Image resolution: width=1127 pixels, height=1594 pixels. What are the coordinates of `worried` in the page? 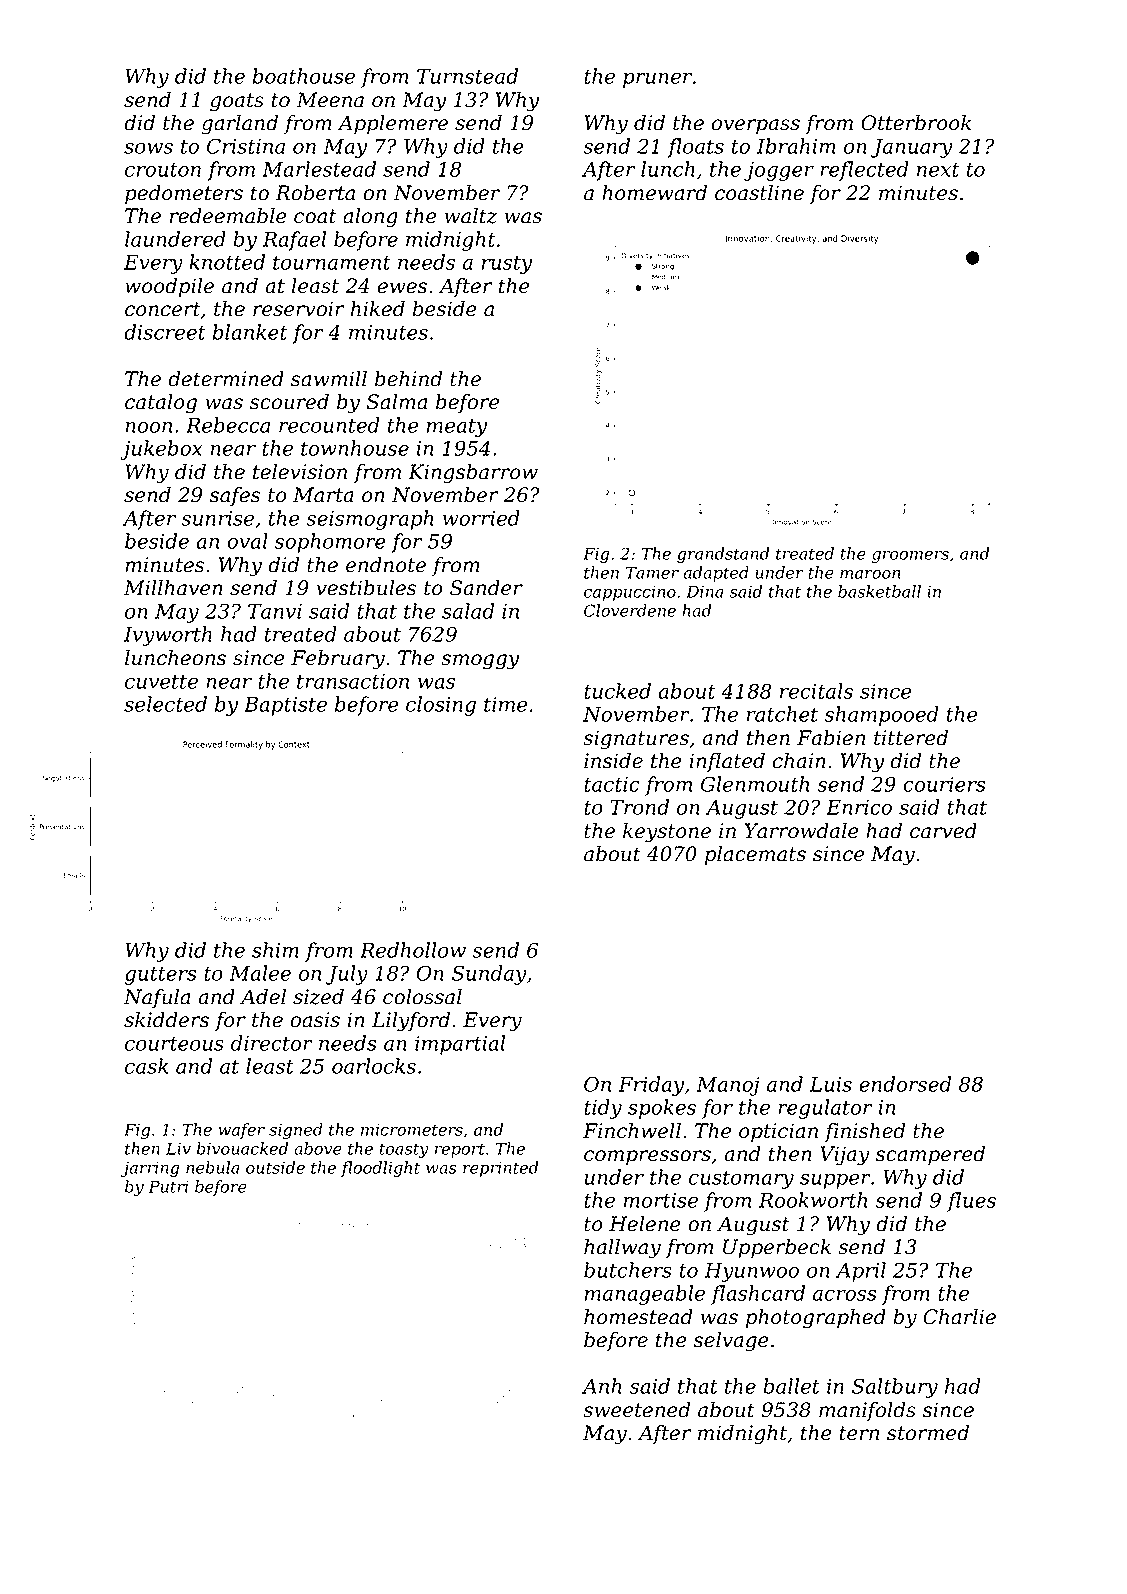 It's located at (481, 518).
